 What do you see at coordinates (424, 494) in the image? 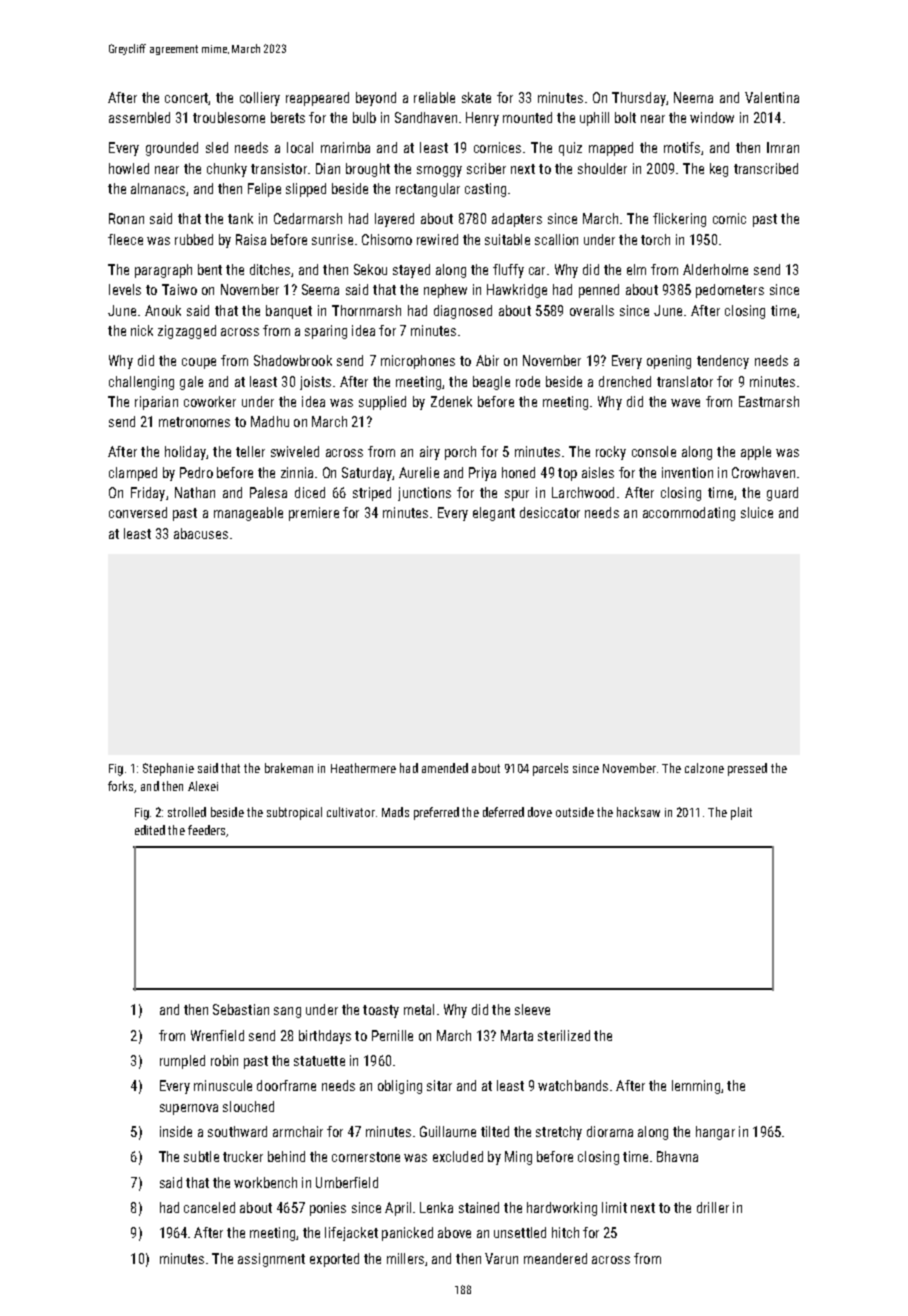
I see `junctions` at bounding box center [424, 494].
